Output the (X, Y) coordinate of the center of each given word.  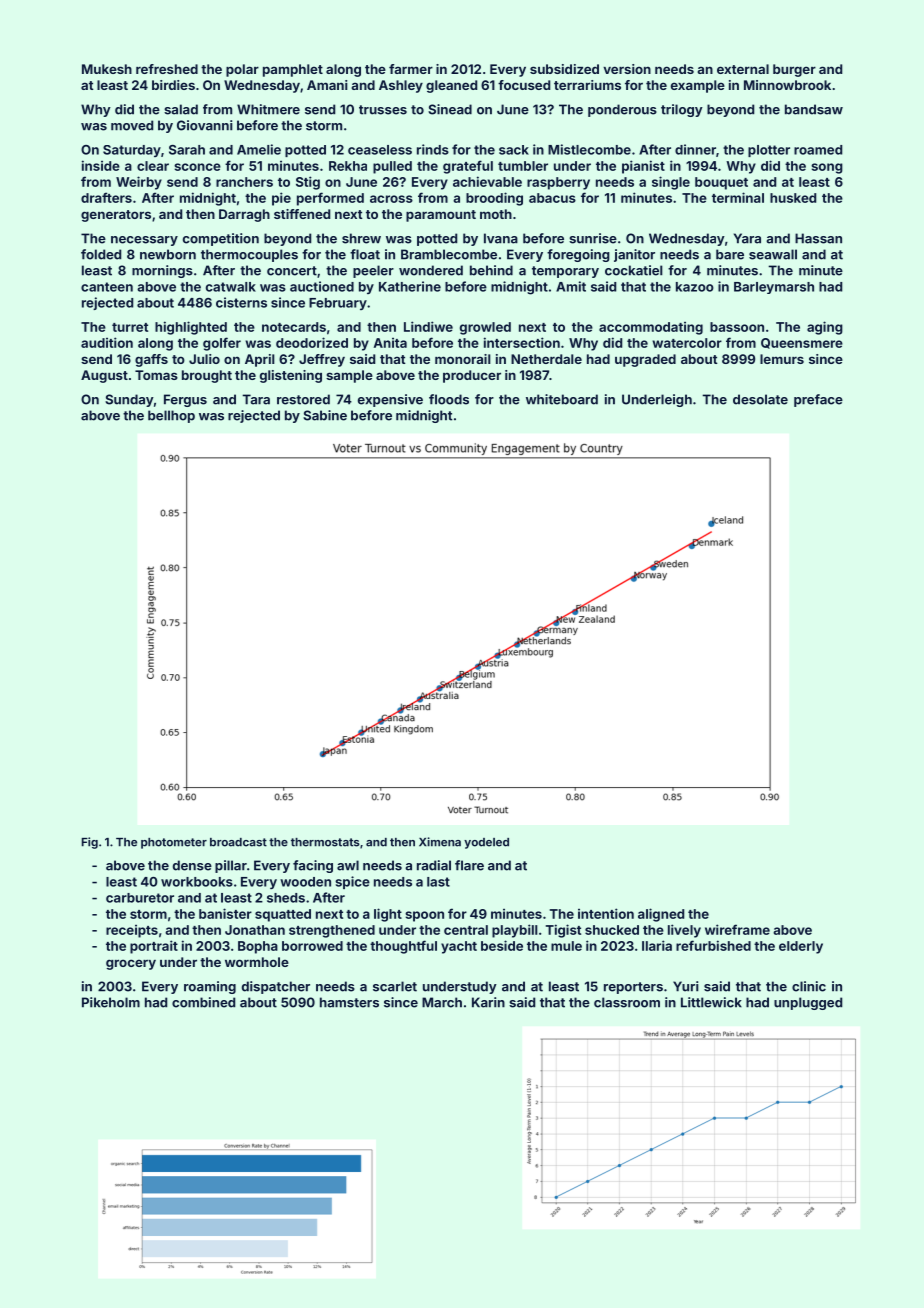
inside (101, 165)
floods (449, 399)
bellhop (171, 416)
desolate (760, 399)
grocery (131, 964)
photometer (174, 843)
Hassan (818, 238)
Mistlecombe (589, 149)
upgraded (645, 360)
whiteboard (562, 399)
